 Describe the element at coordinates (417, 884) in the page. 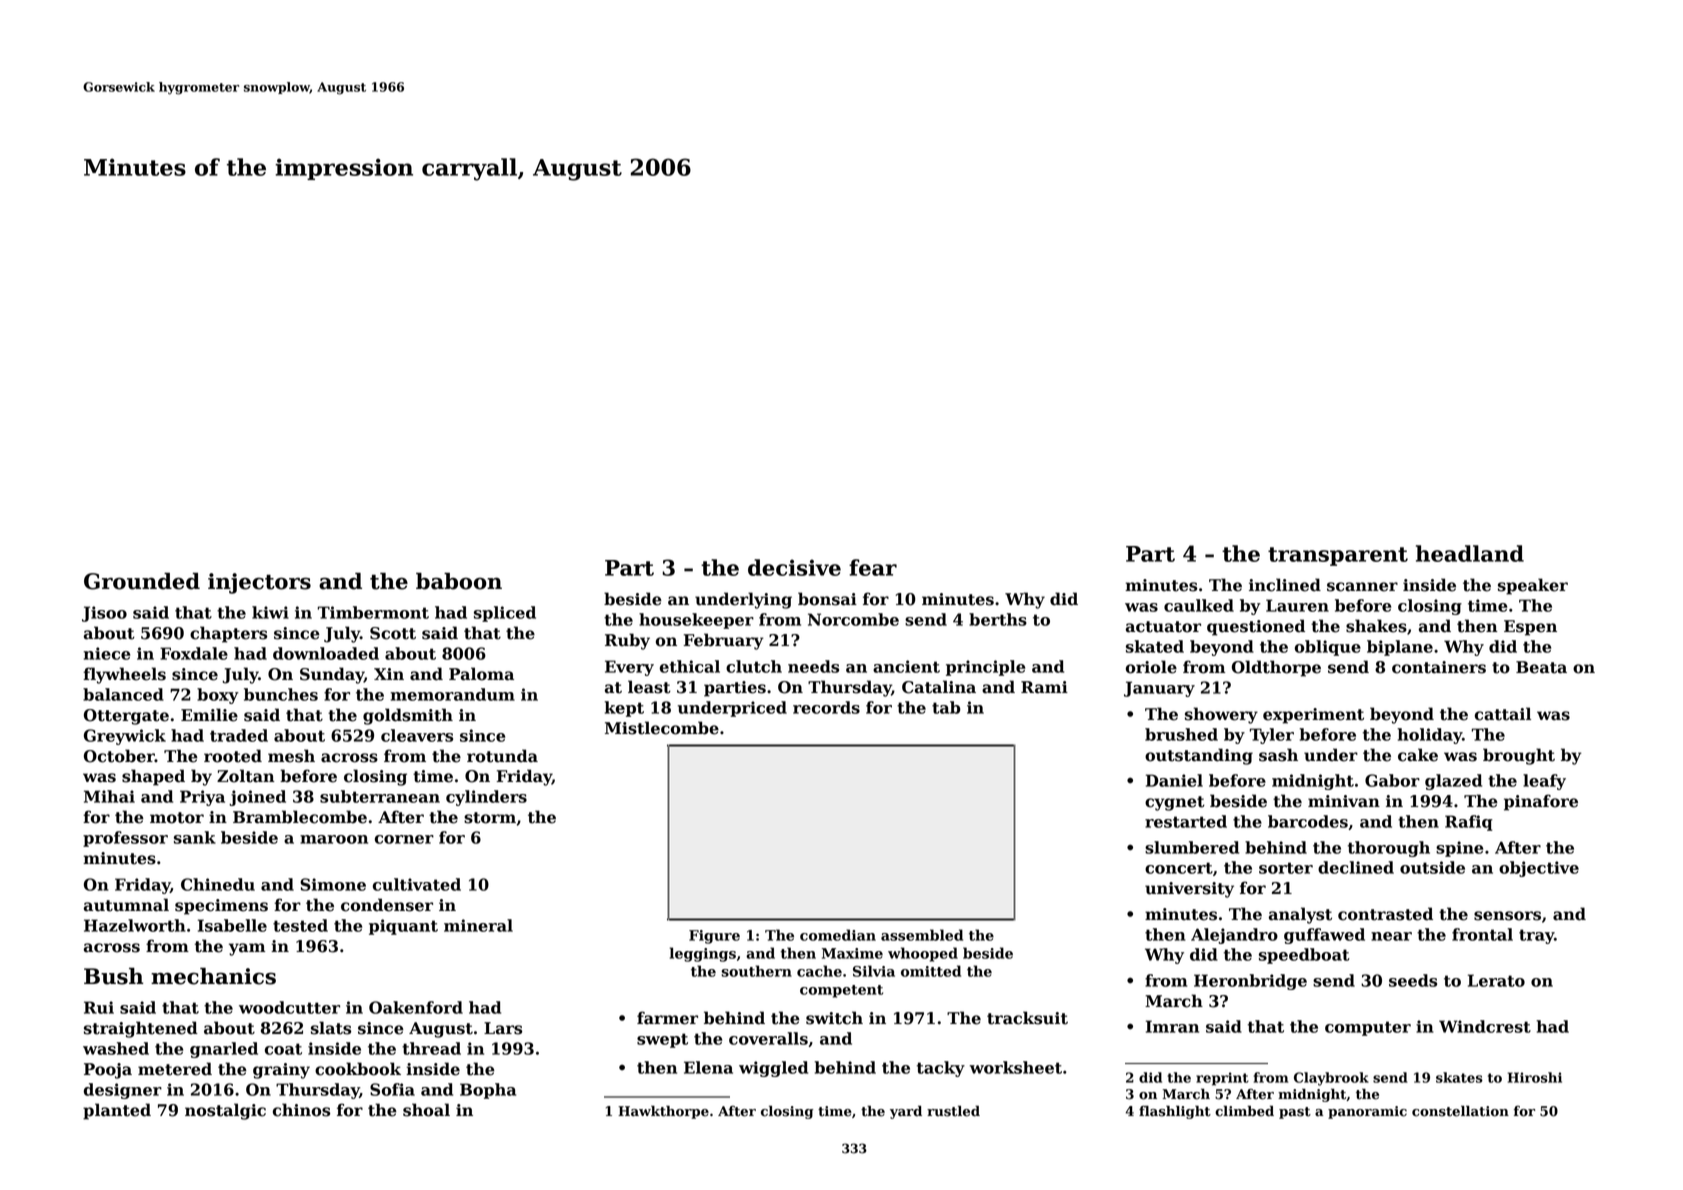

I see `cultivated` at that location.
